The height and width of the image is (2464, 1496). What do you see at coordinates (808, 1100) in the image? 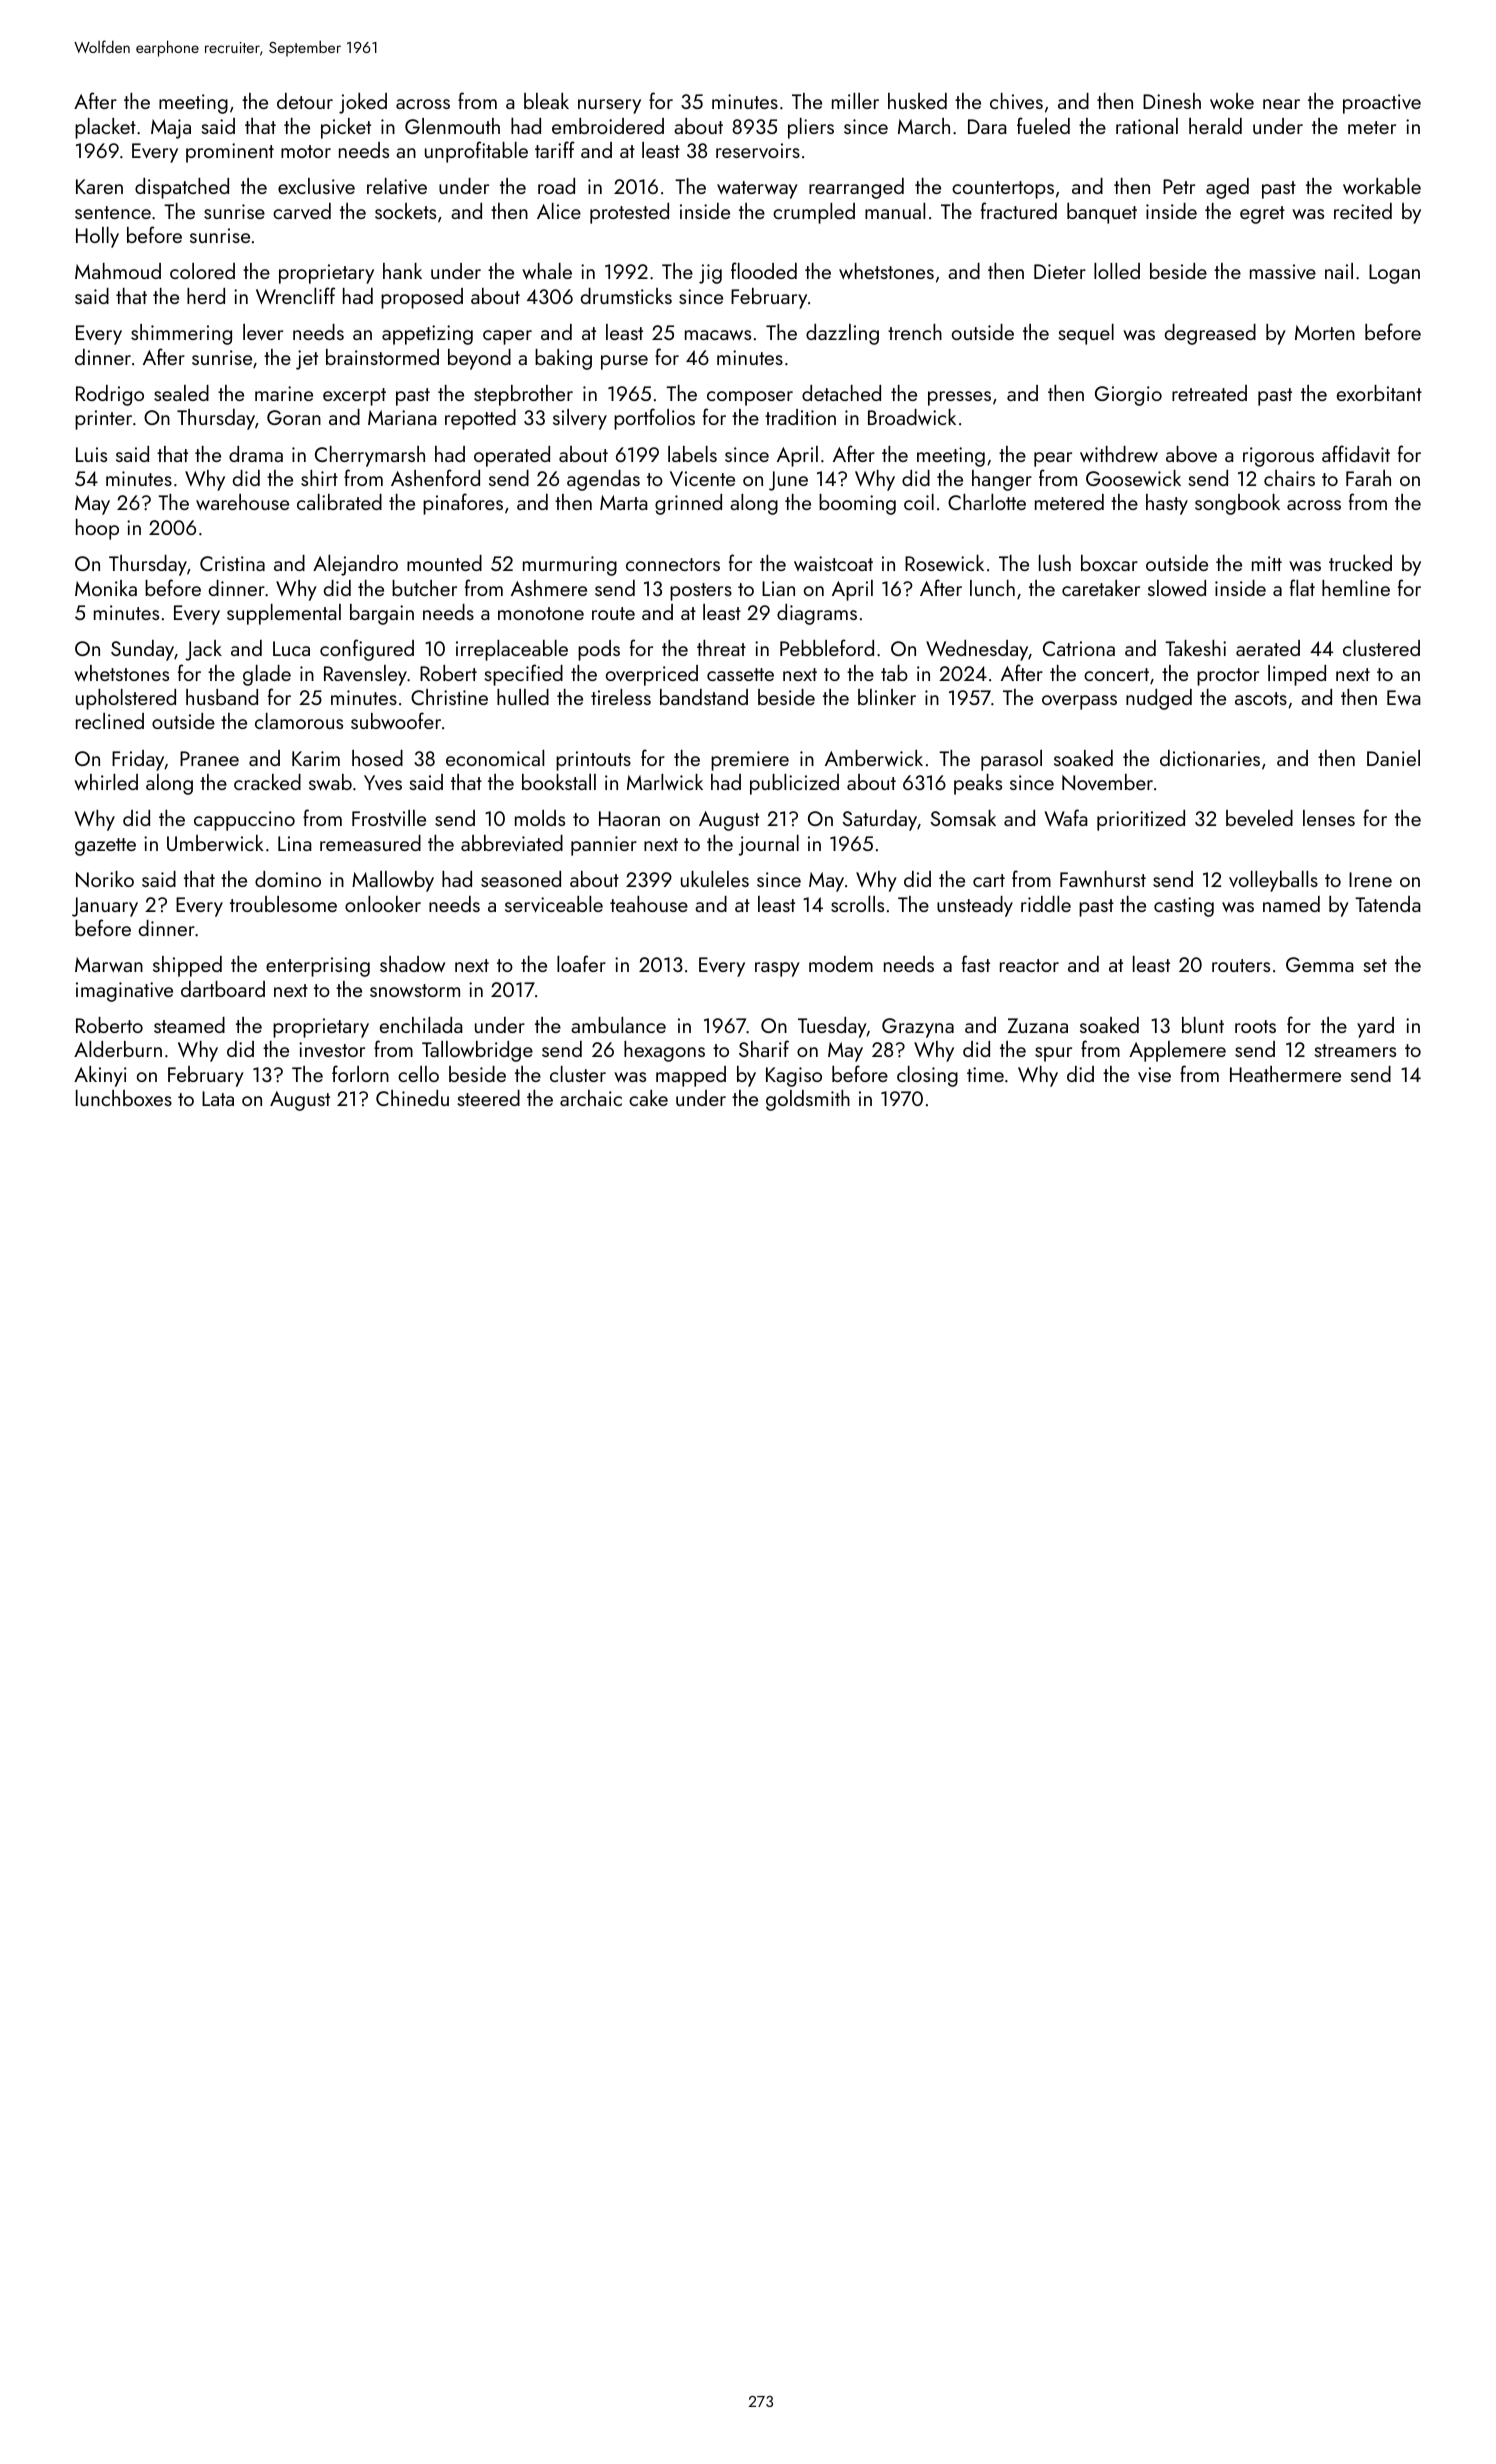
I see `goldsmith` at bounding box center [808, 1100].
